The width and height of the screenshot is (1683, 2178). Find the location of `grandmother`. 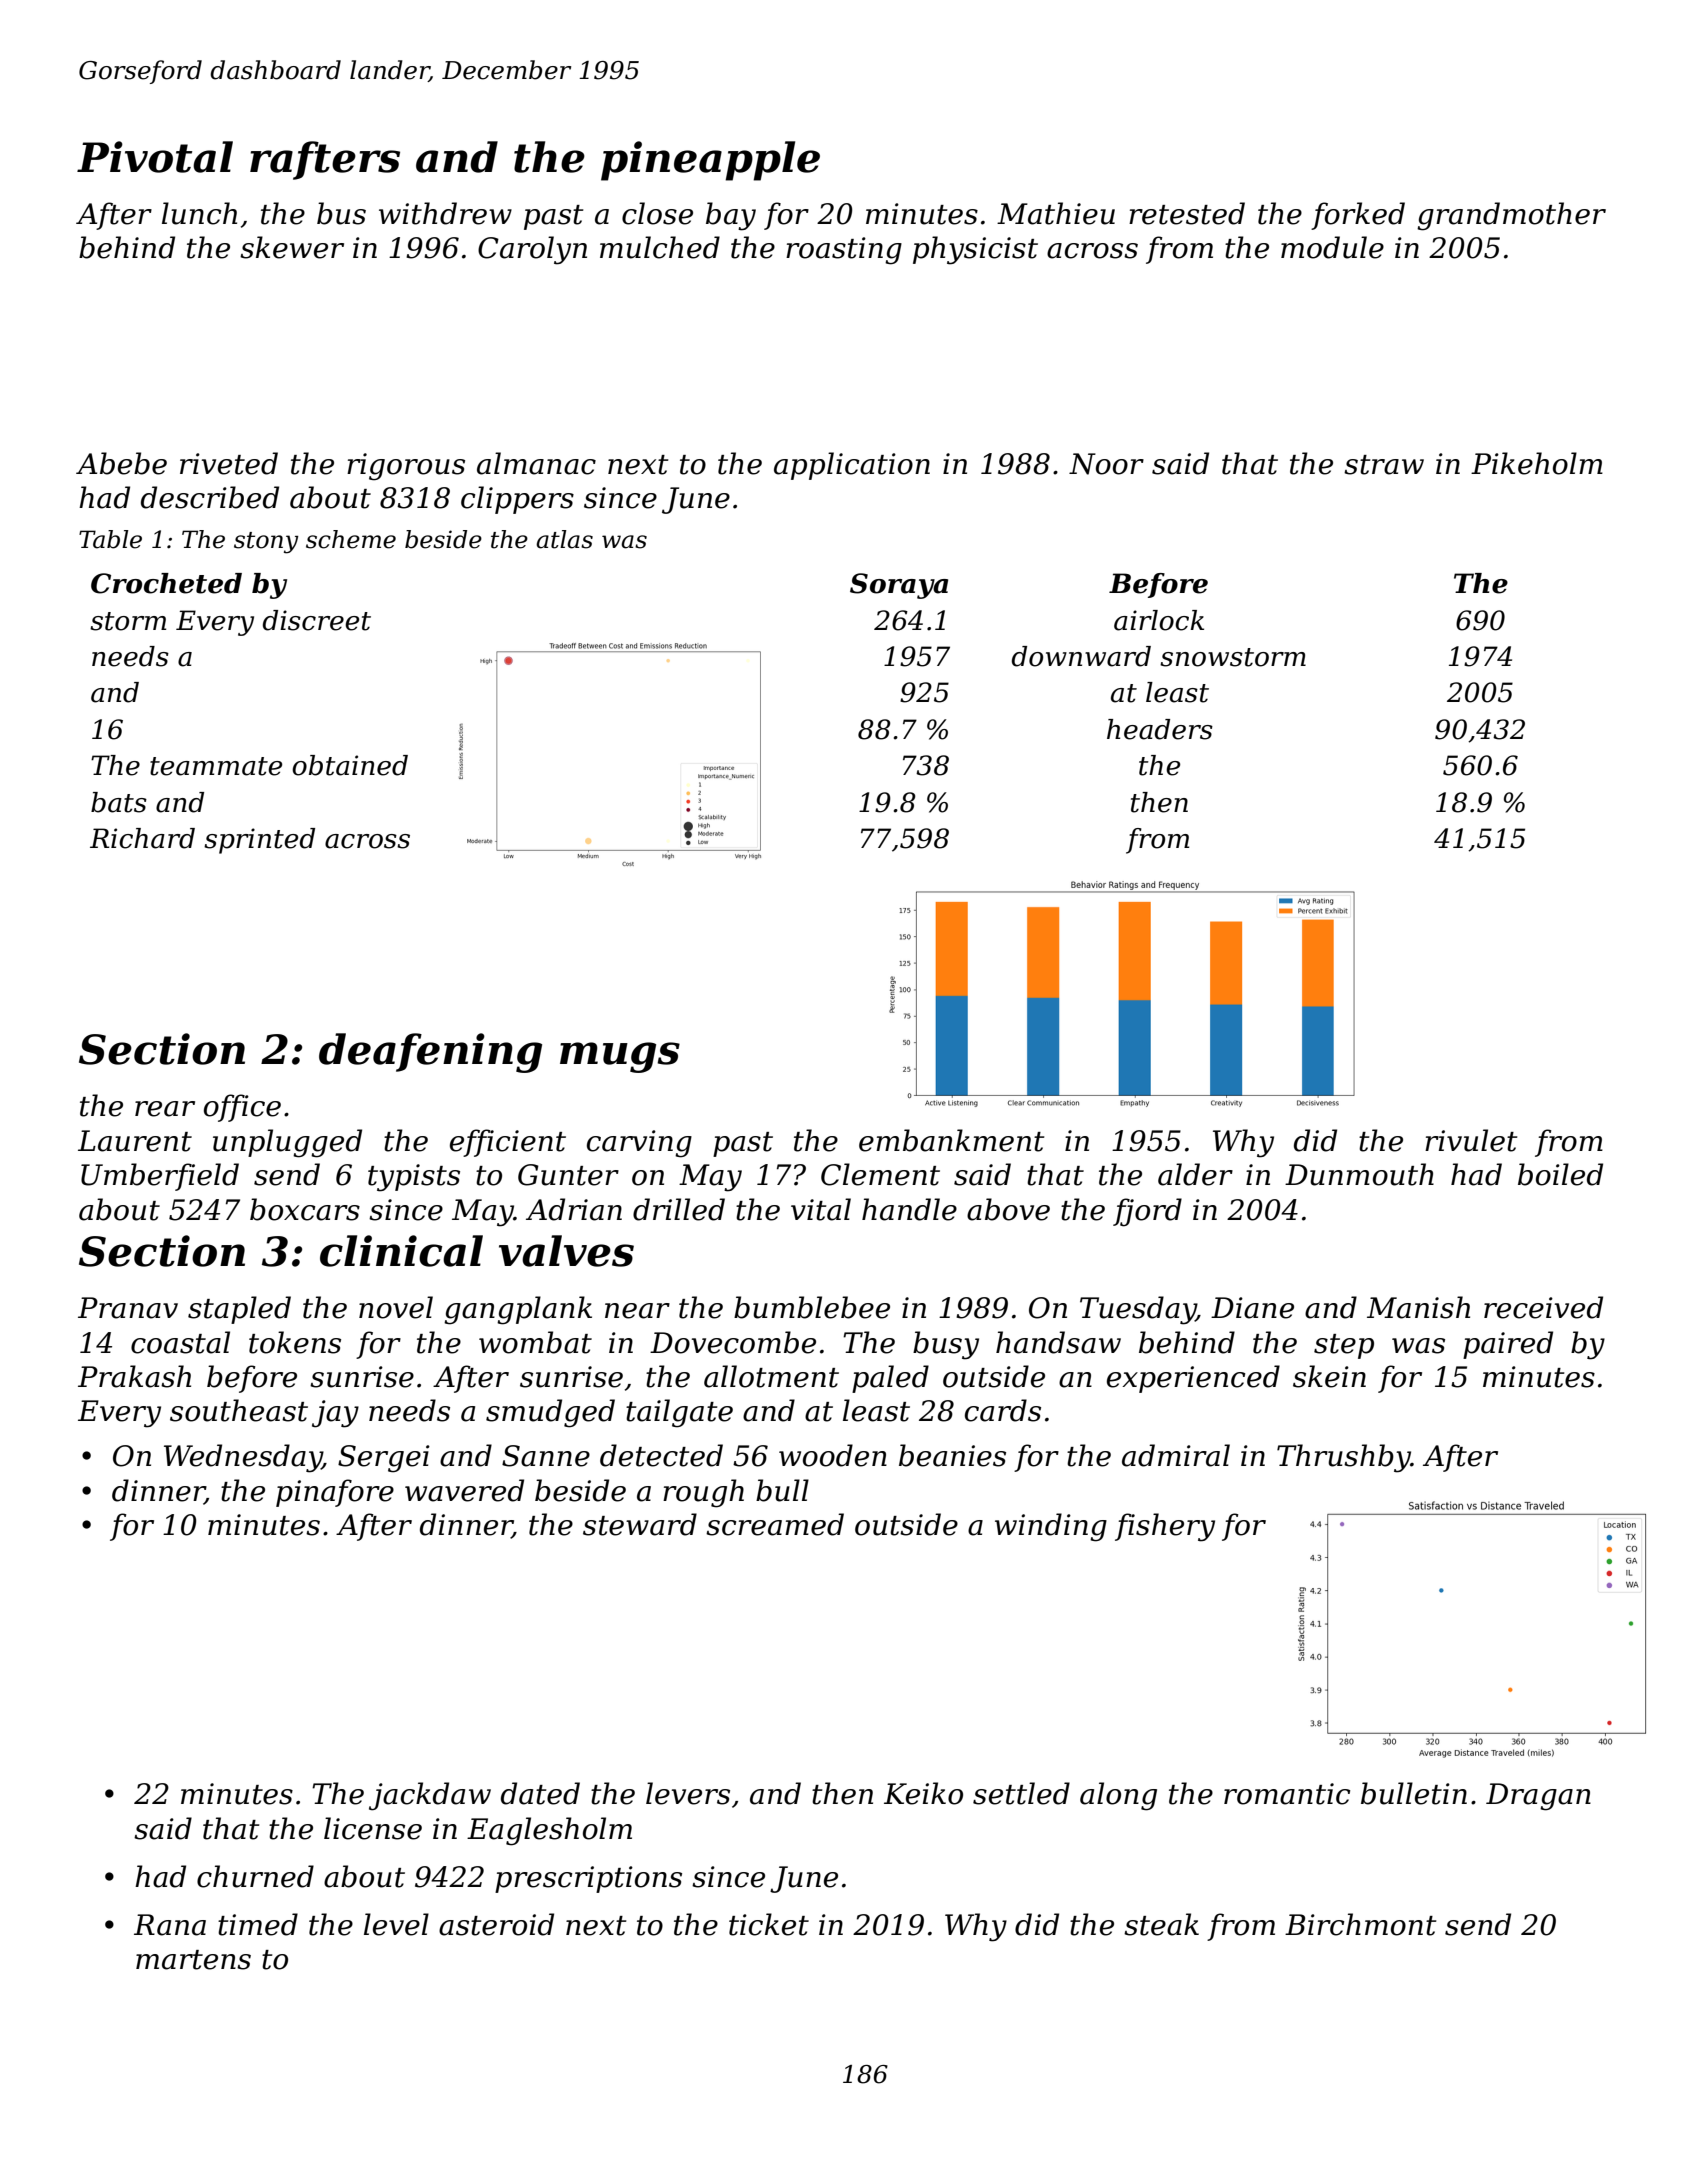

grandmother is located at coordinates (1511, 216).
